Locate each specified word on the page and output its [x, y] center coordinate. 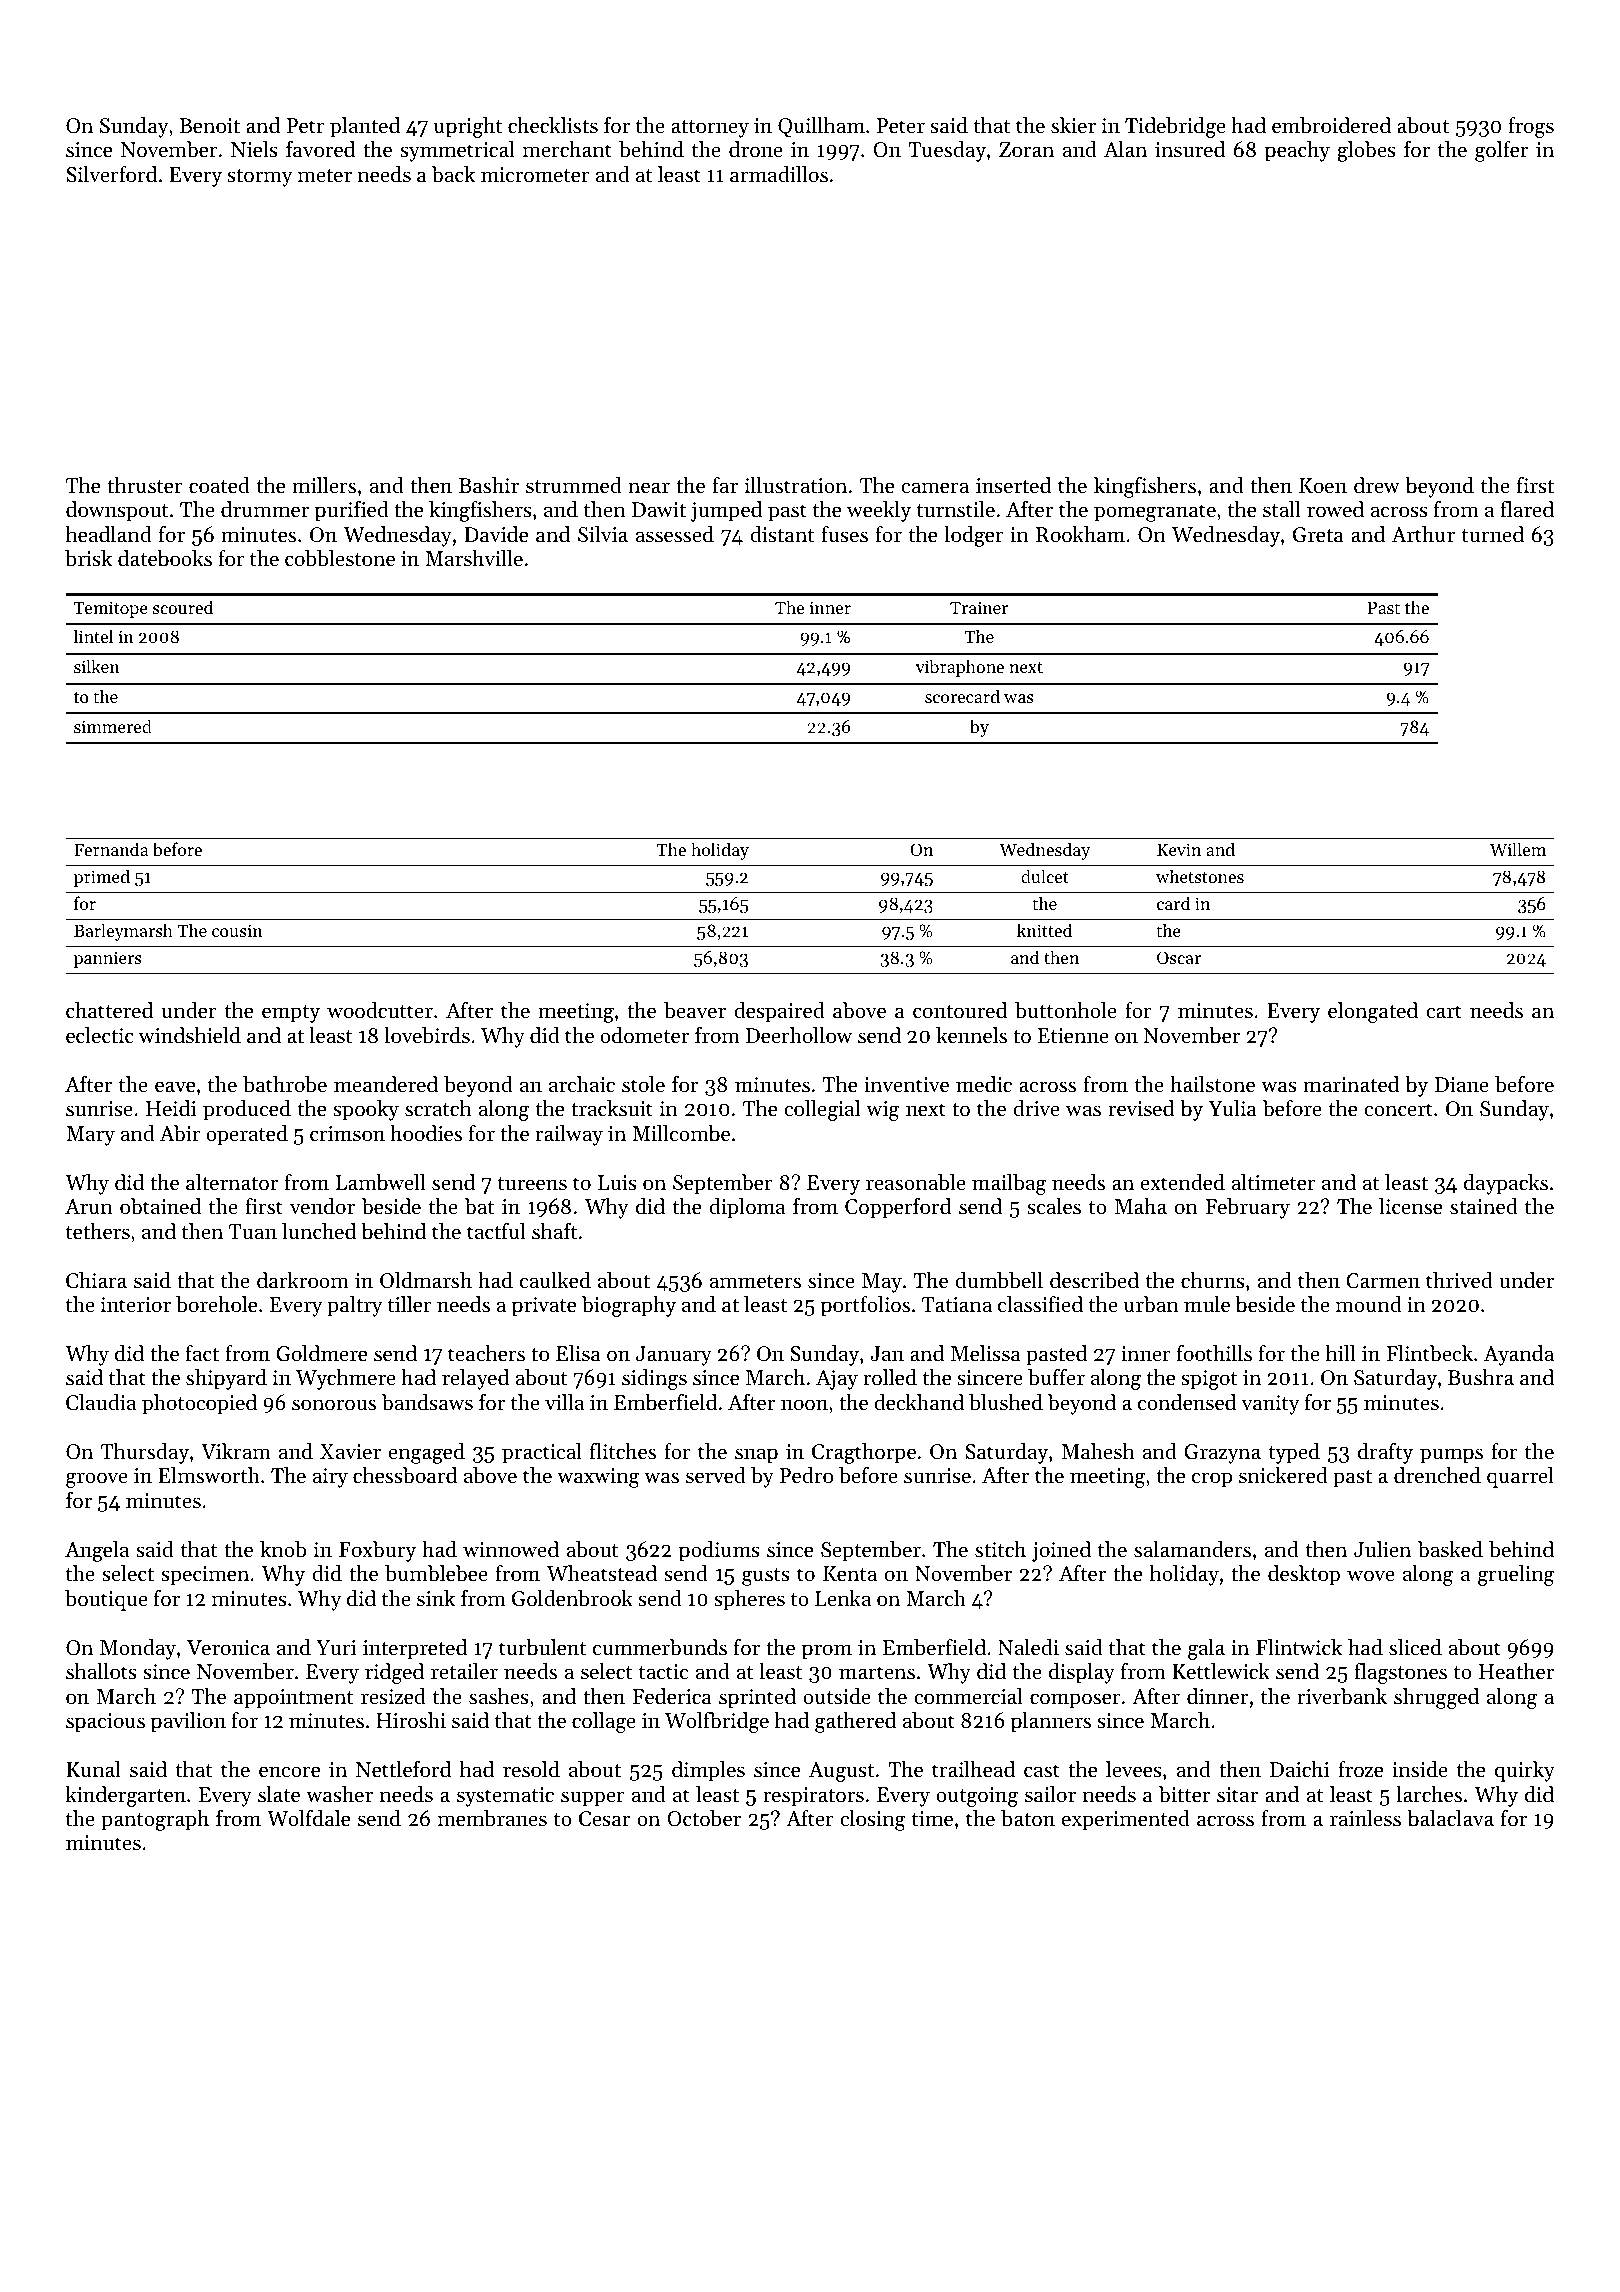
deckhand [919, 1402]
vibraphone [959, 668]
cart [1444, 1012]
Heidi [171, 1108]
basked [1450, 1549]
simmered [113, 726]
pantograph [155, 1820]
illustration [796, 485]
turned [1493, 534]
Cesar [604, 1819]
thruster [145, 485]
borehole [216, 1304]
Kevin [1179, 849]
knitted [1044, 930]
